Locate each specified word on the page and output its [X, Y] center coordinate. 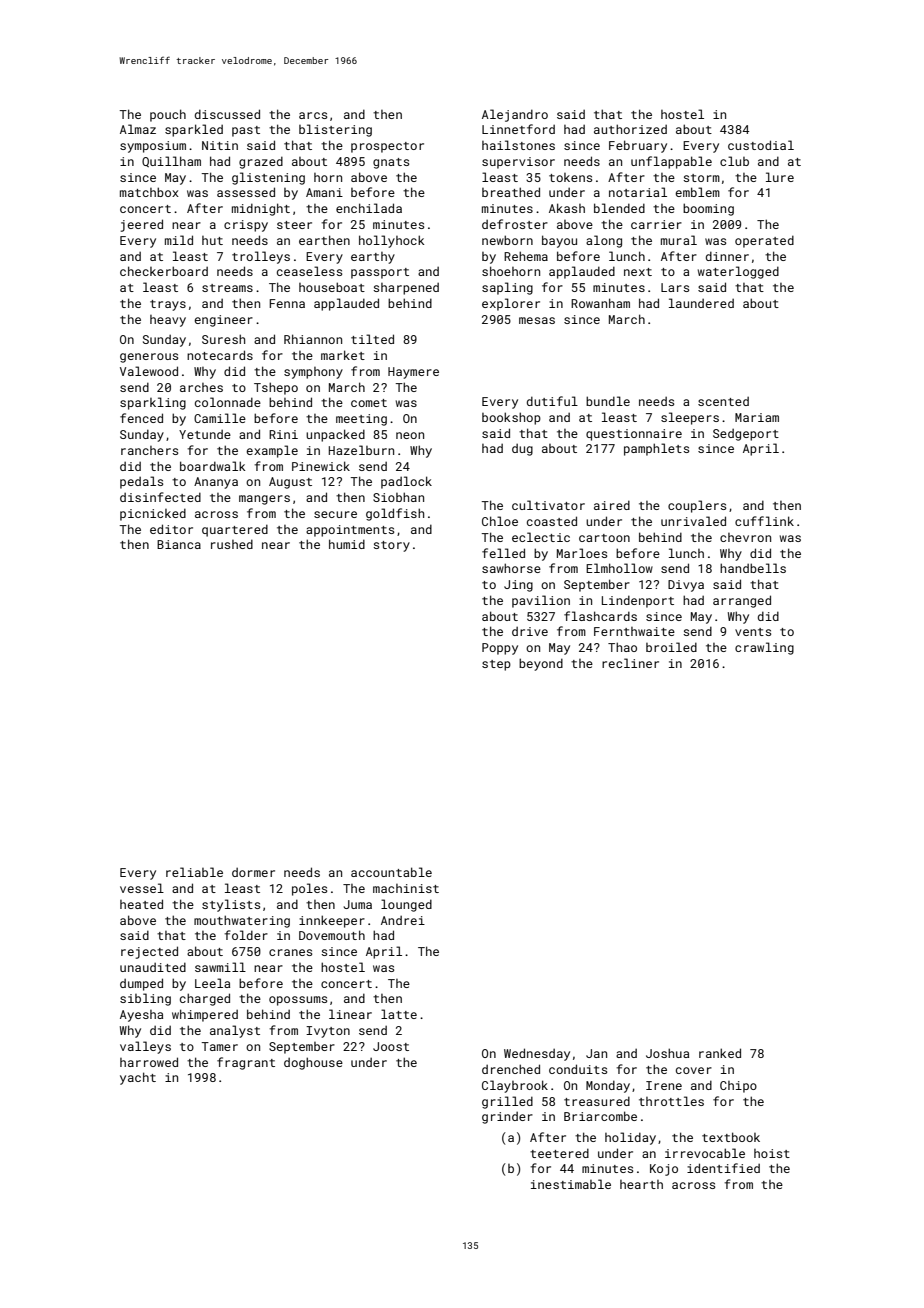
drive [530, 631]
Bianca [179, 544]
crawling [764, 648]
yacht [138, 1078]
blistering [335, 130]
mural [679, 240]
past [246, 131]
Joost [391, 1046]
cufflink [764, 521]
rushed [232, 544]
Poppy [500, 649]
